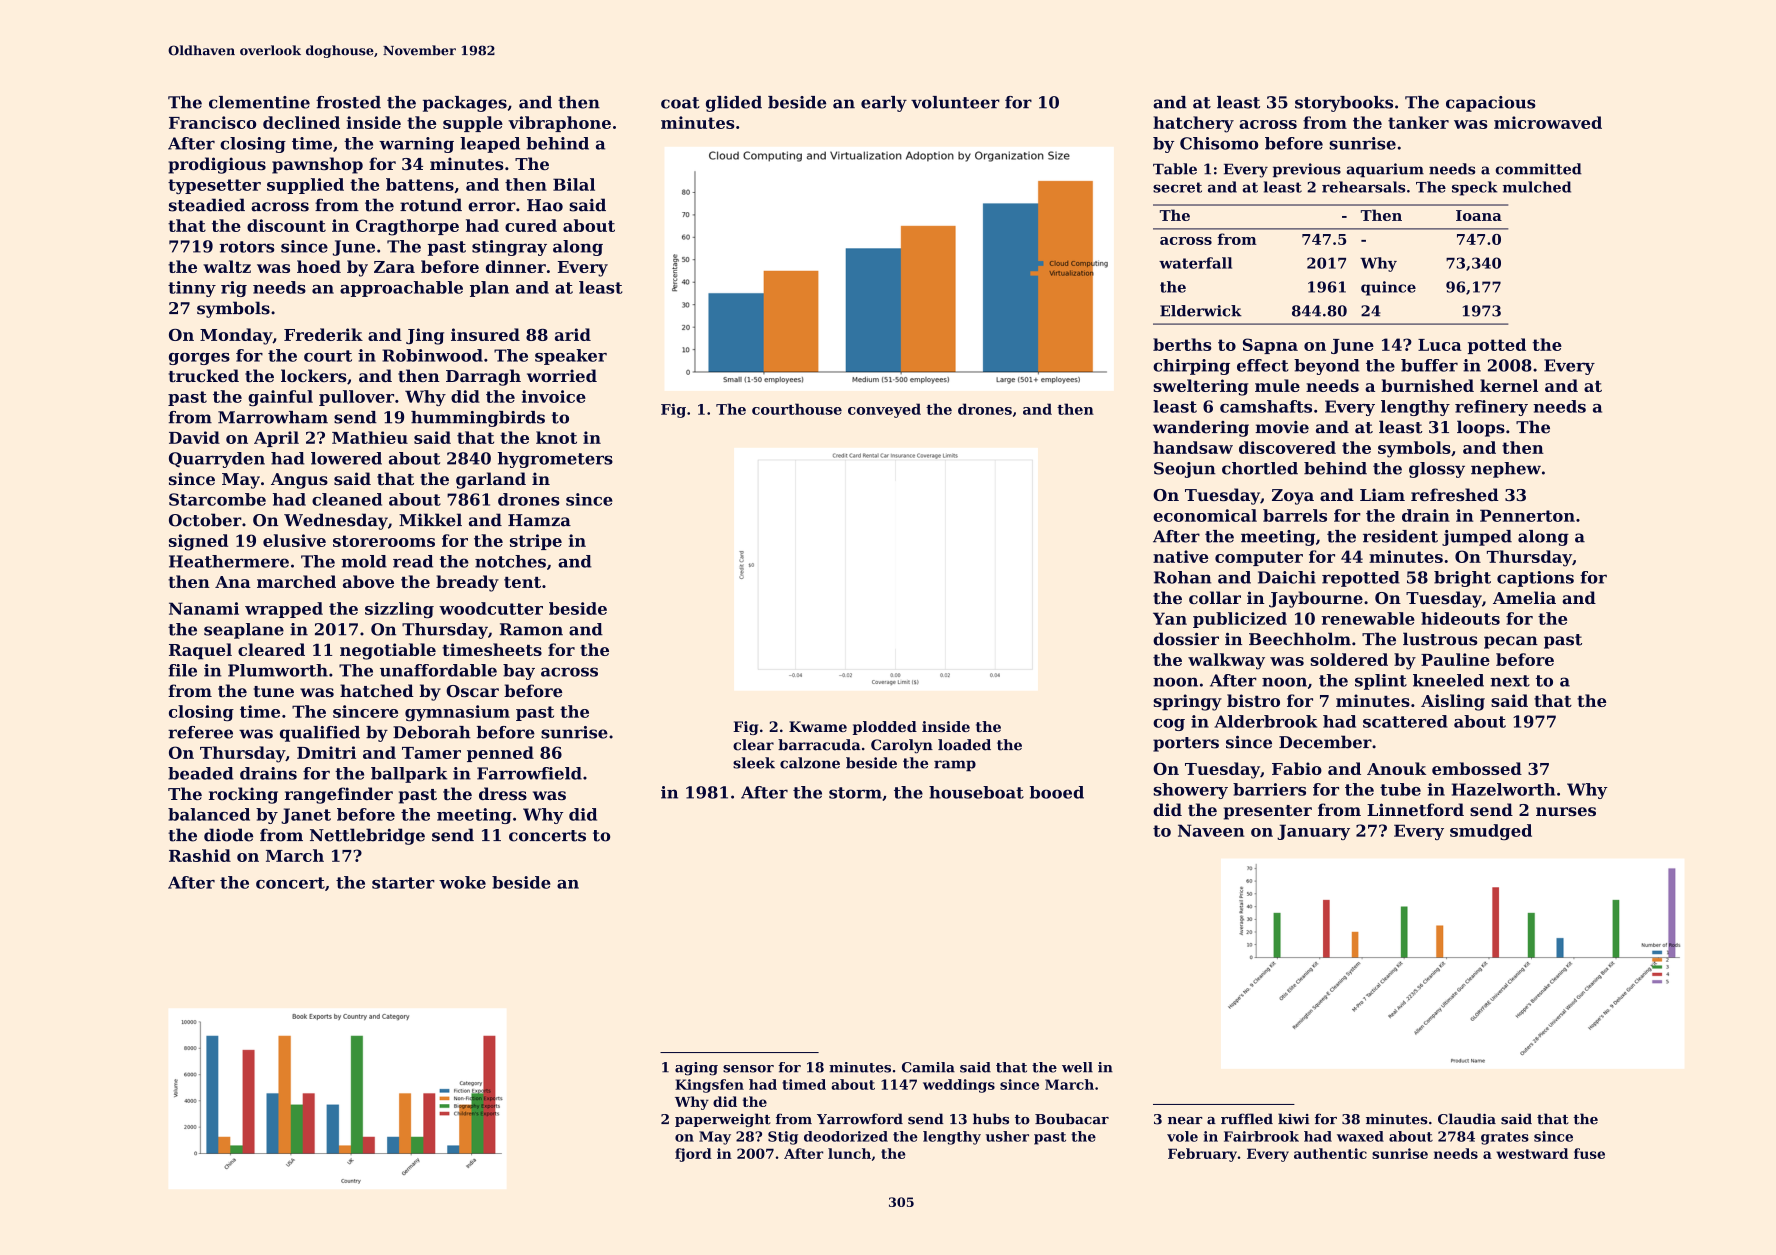  What do you see at coordinates (693, 1155) in the image?
I see `fjord` at bounding box center [693, 1155].
